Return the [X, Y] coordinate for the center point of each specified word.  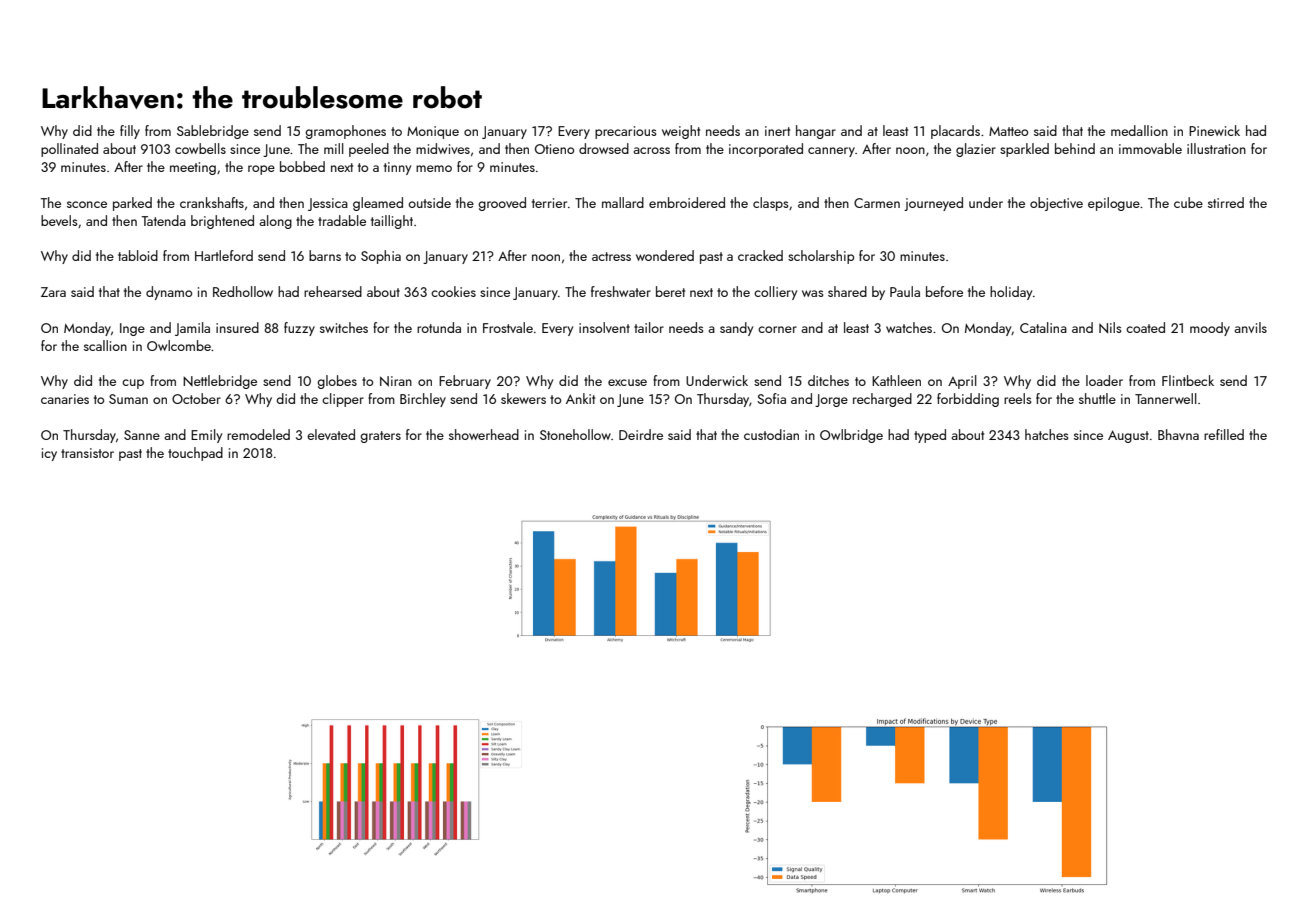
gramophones [345, 132]
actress [611, 256]
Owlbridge [851, 436]
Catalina [1043, 327]
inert [777, 131]
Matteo [1008, 131]
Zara [53, 292]
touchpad [195, 454]
